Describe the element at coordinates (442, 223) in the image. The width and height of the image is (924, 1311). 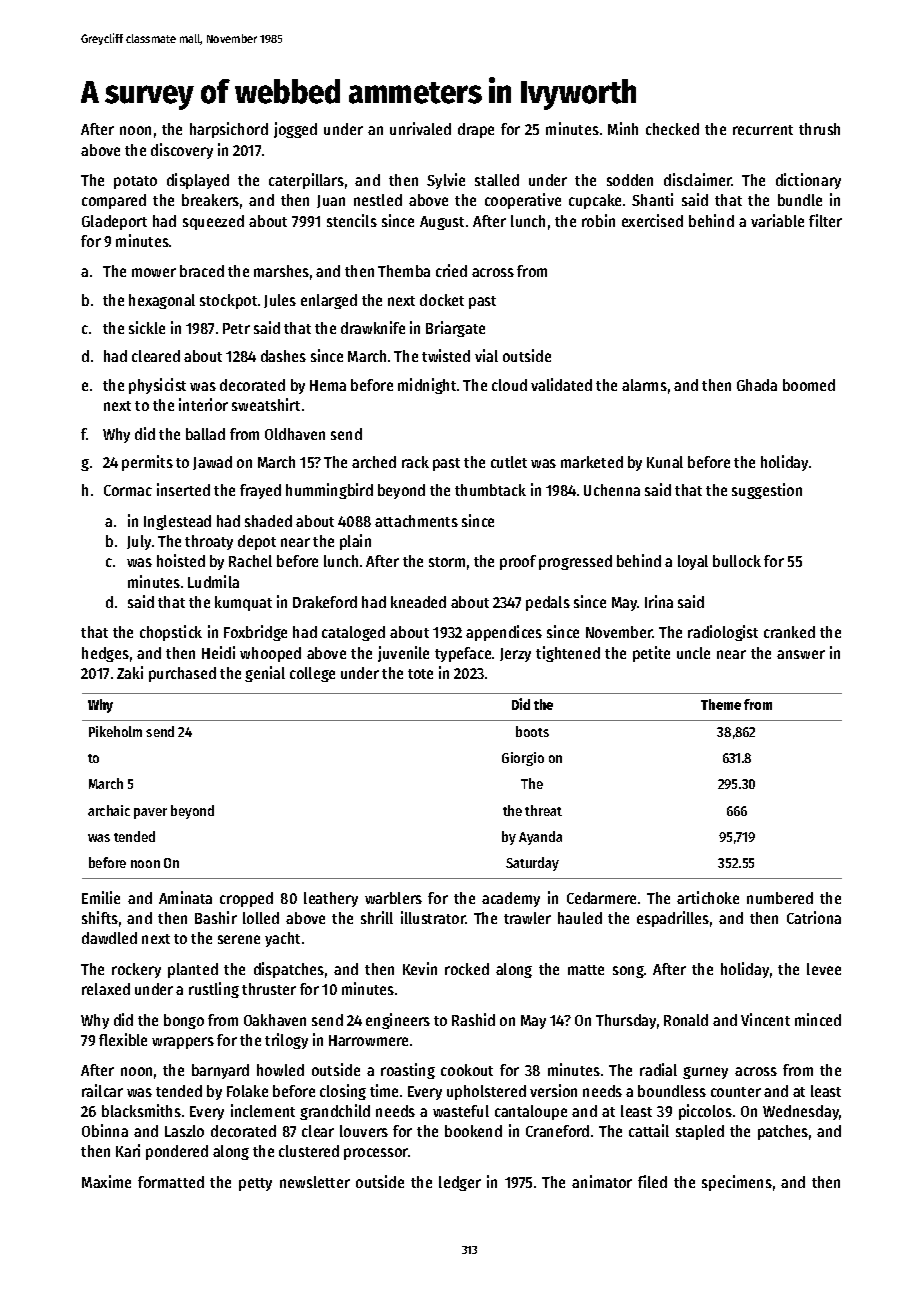
I see `August` at that location.
